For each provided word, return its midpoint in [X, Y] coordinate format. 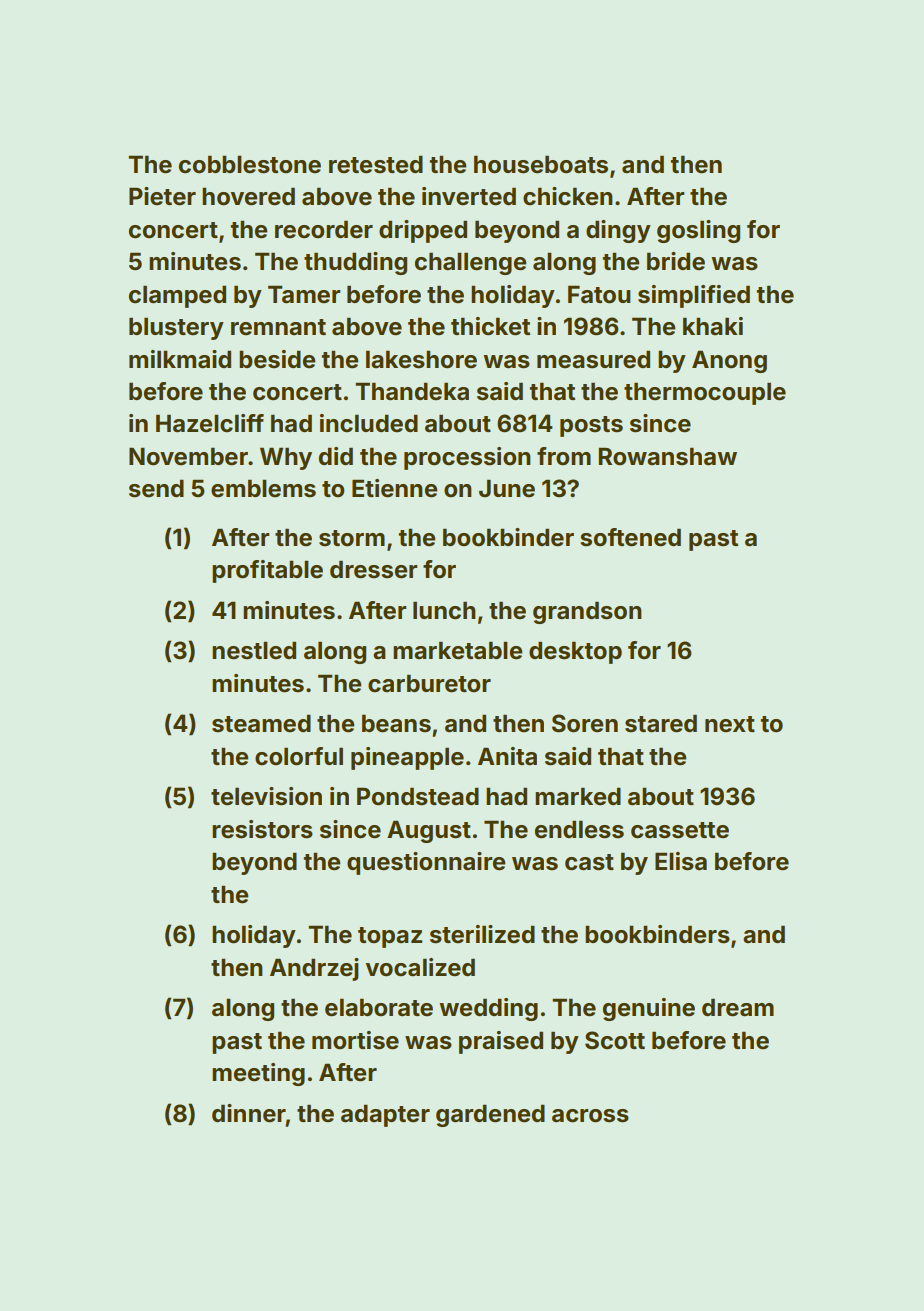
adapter [385, 1115]
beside [277, 359]
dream [738, 1007]
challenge [470, 263]
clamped [177, 296]
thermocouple [705, 393]
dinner [249, 1113]
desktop [575, 652]
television [266, 796]
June [507, 488]
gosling [698, 231]
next [730, 724]
